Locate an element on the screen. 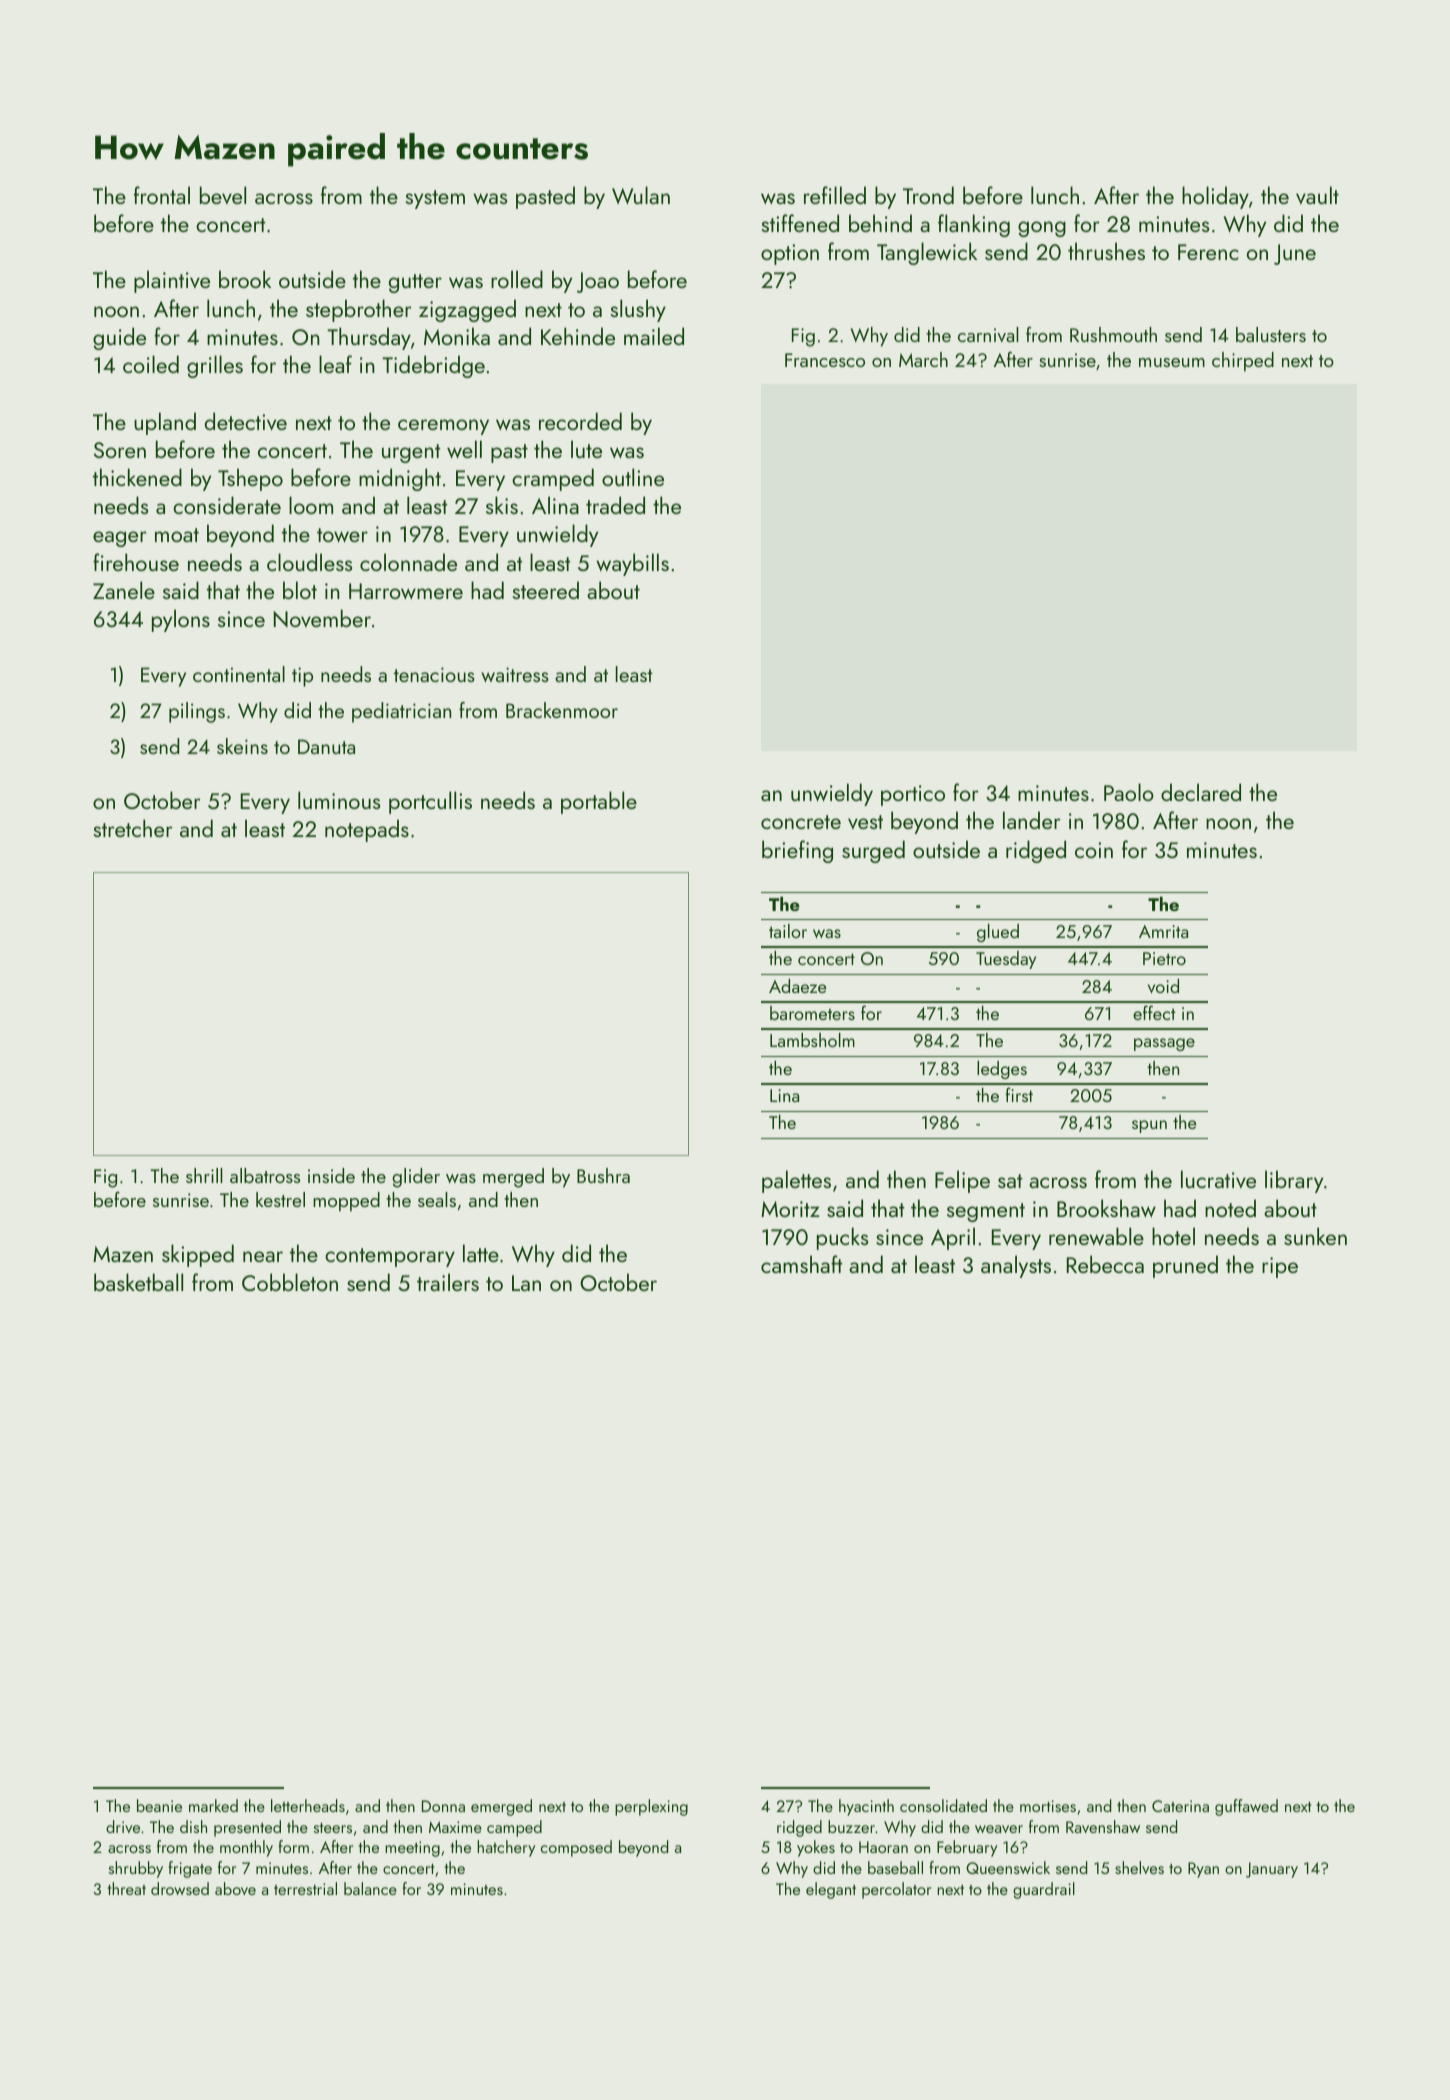  declared is located at coordinates (1201, 792).
